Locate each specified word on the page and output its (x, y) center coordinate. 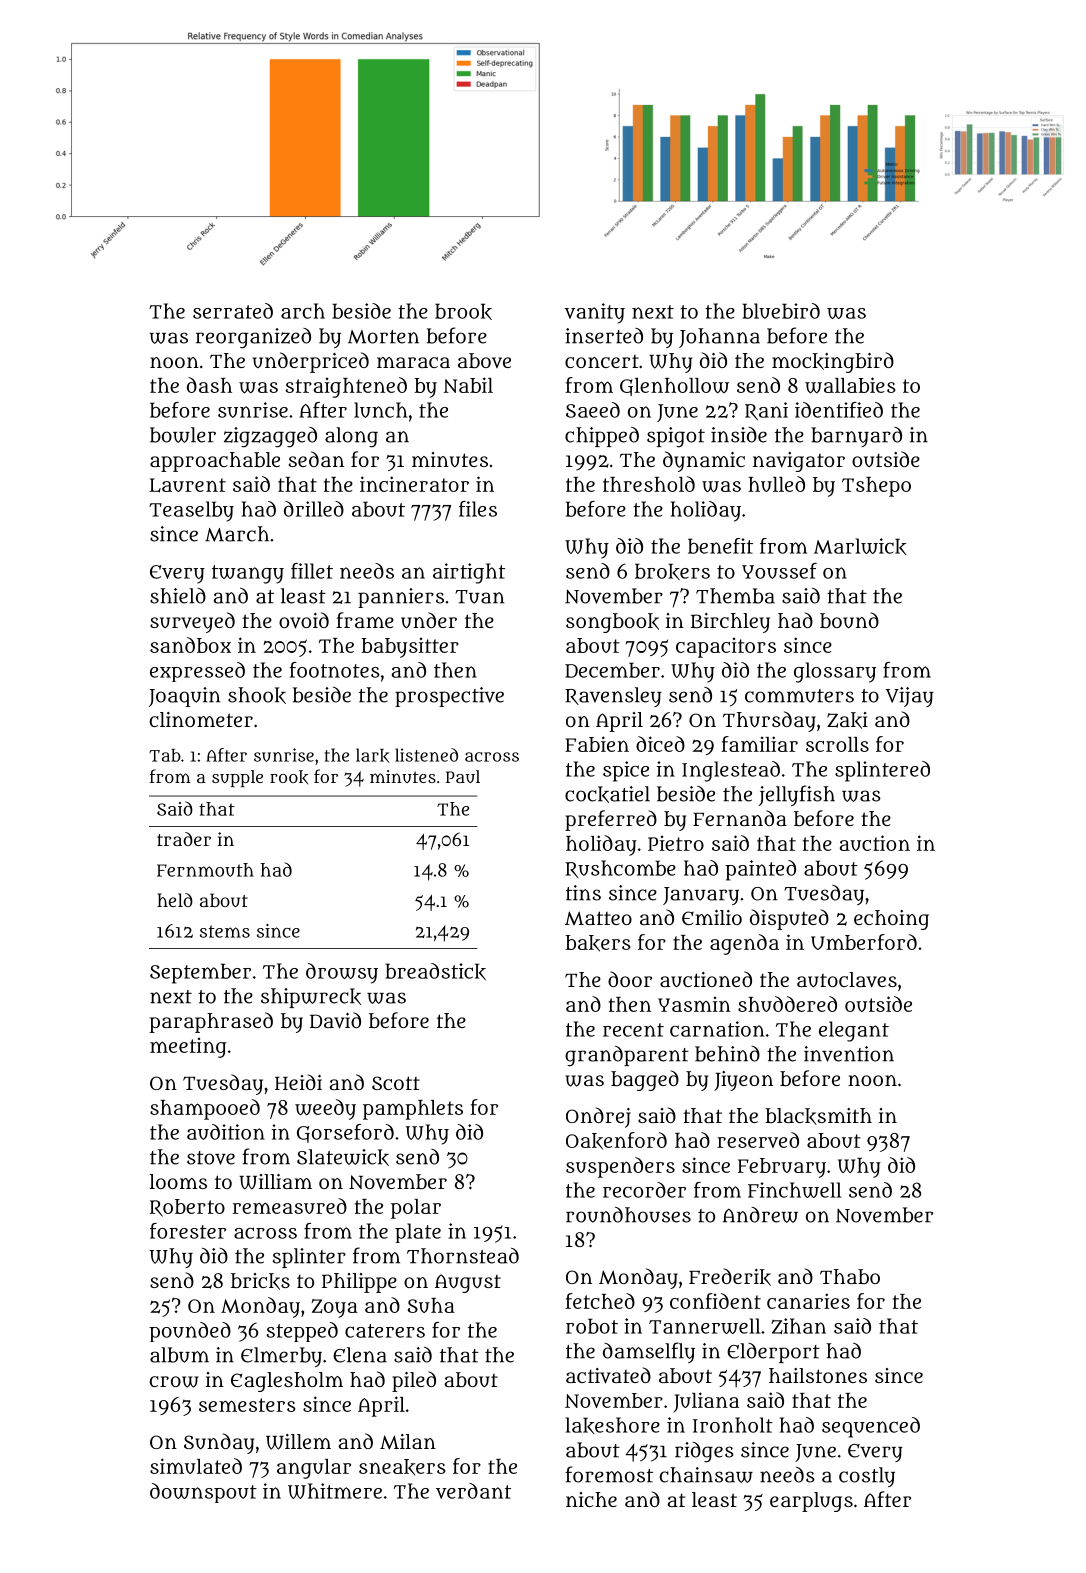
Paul (463, 776)
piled (414, 1381)
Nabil (468, 385)
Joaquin (184, 697)
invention (849, 1054)
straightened (346, 387)
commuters (799, 696)
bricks (260, 1281)
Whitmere (335, 1491)
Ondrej (598, 1117)
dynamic (704, 461)
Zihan (798, 1326)
